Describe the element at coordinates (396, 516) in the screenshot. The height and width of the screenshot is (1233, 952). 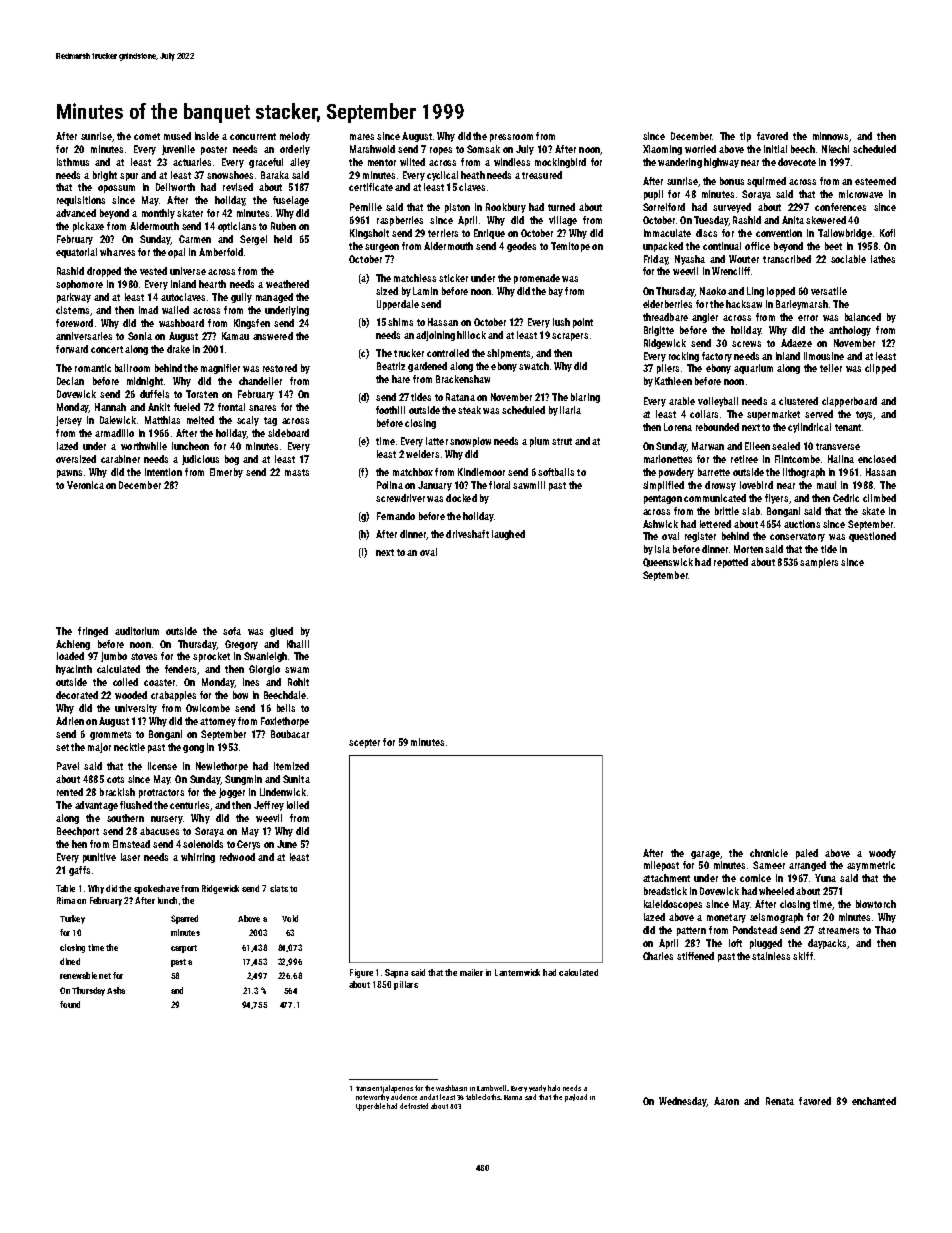
I see `Fernando` at that location.
